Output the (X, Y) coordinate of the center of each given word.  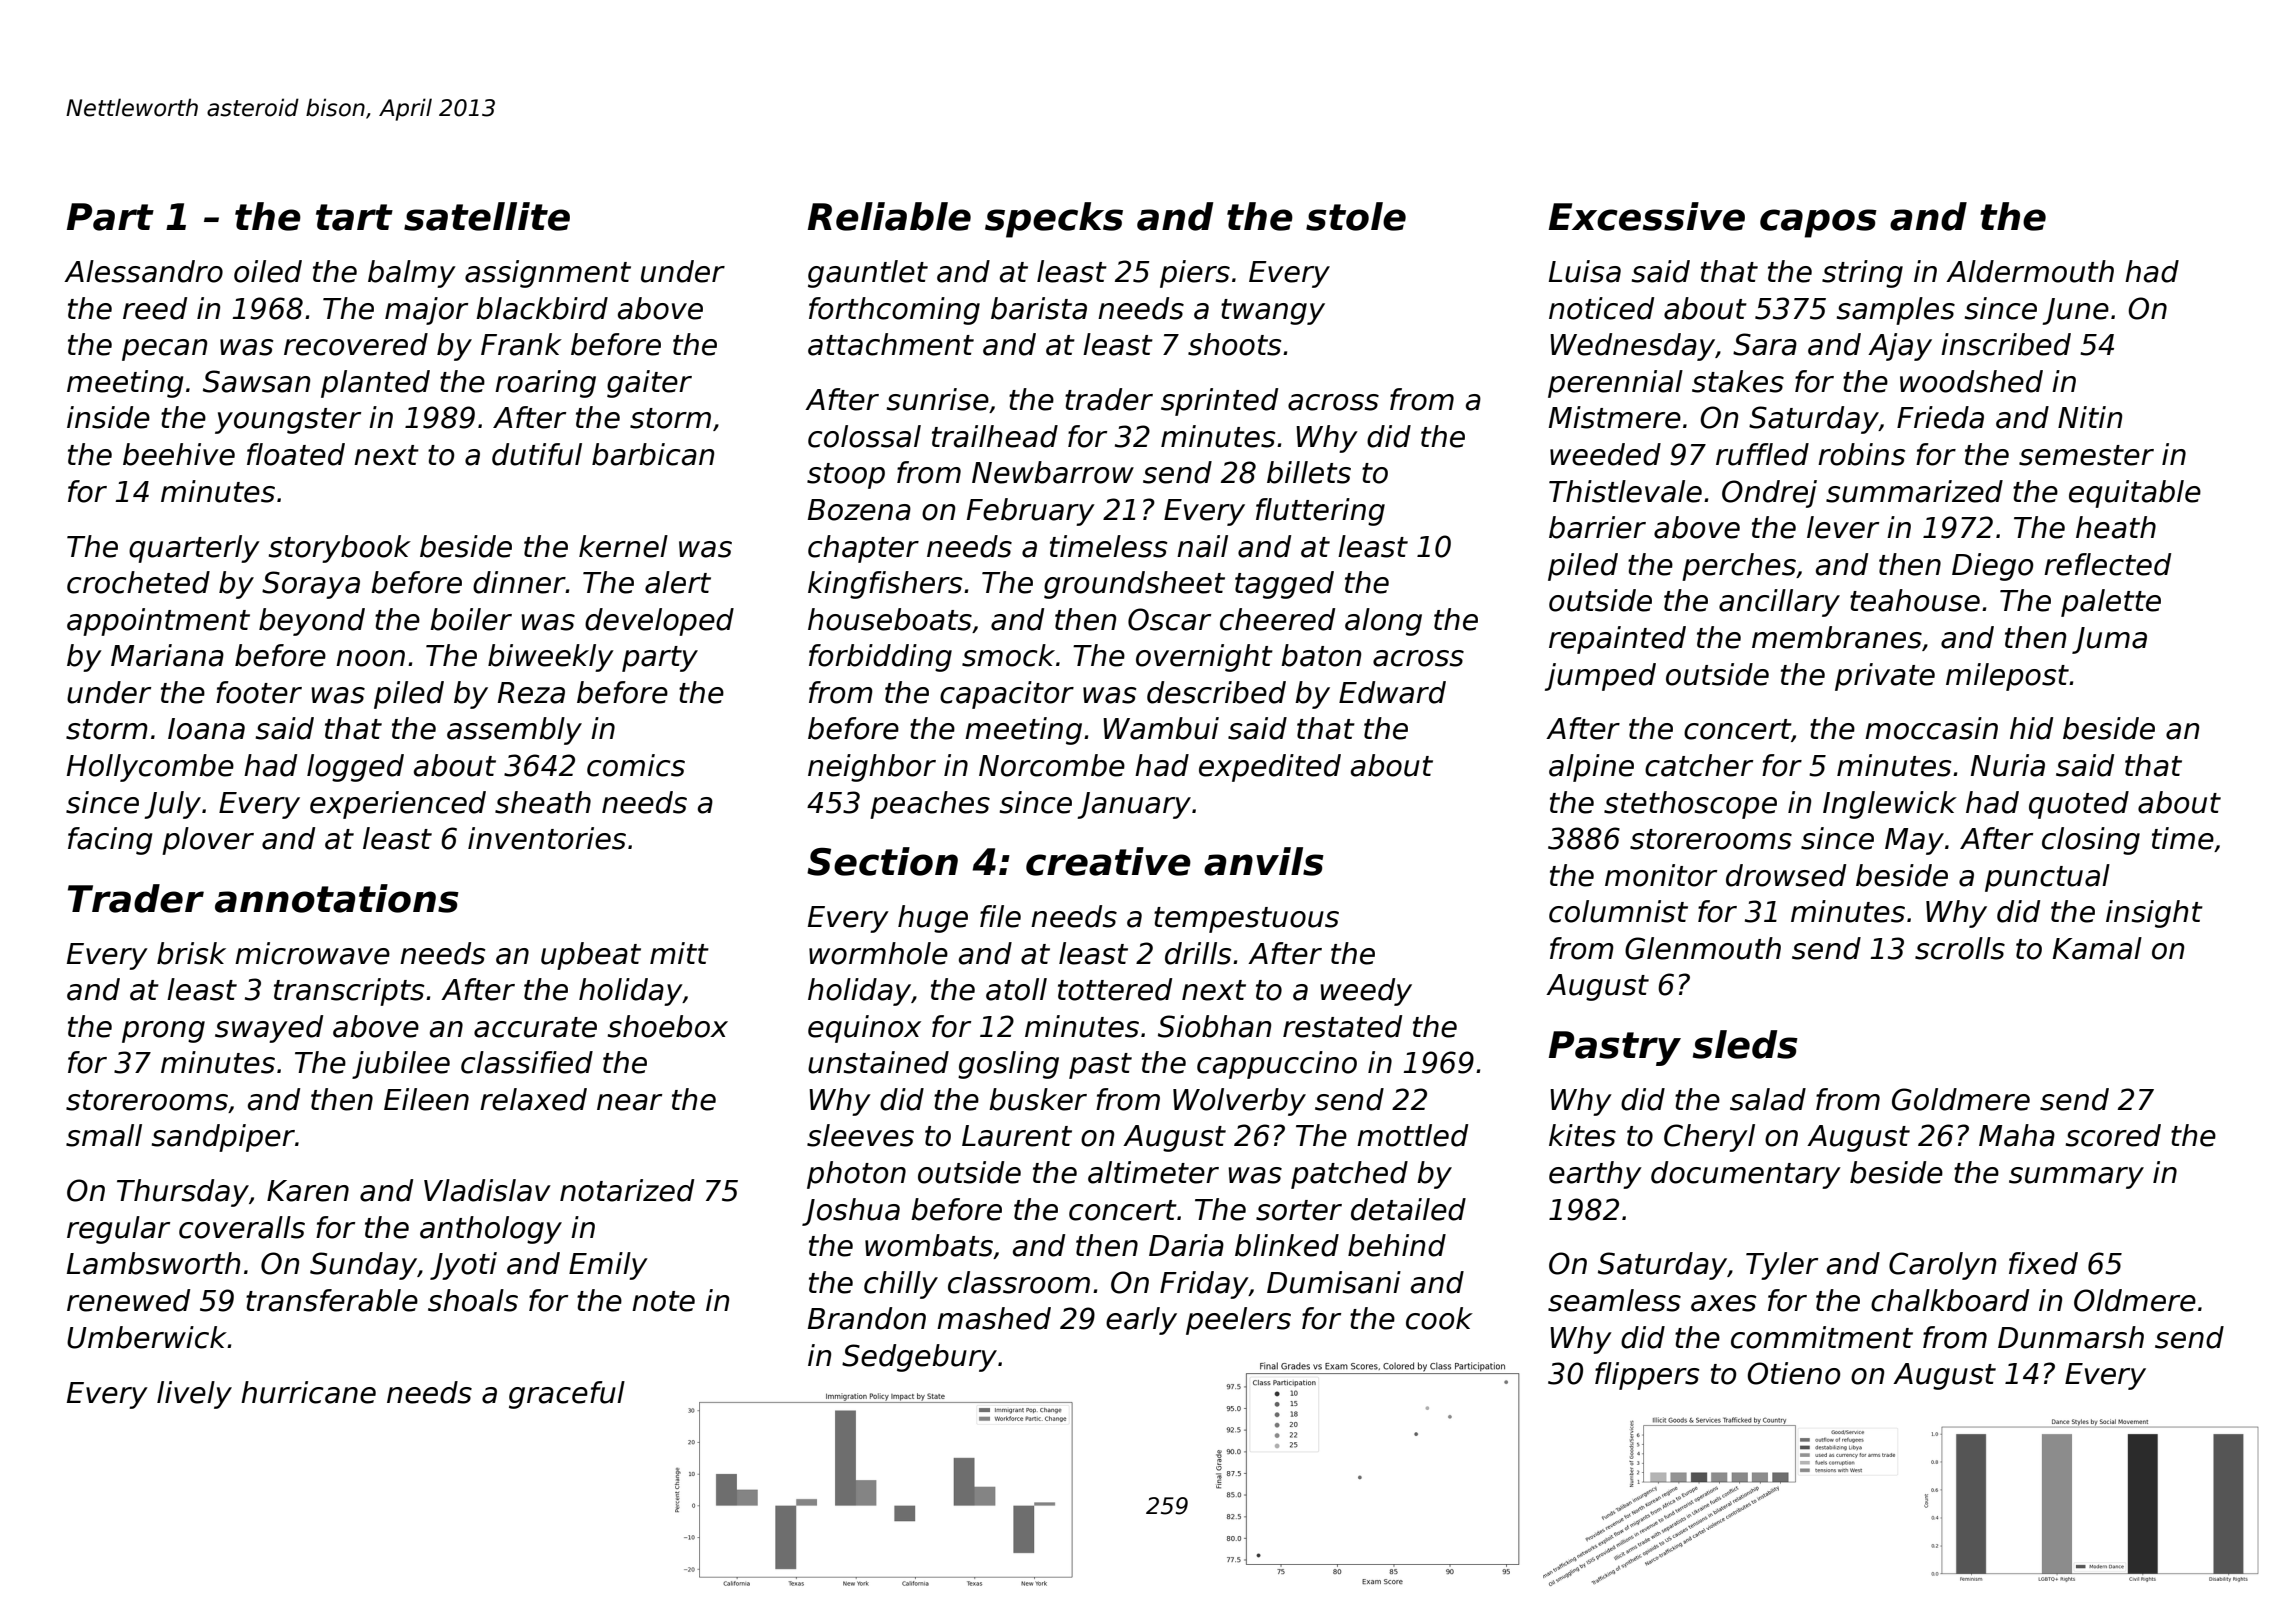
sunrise (938, 399)
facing (110, 841)
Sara (1765, 344)
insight (2154, 914)
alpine (1591, 768)
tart (354, 217)
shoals (473, 1300)
